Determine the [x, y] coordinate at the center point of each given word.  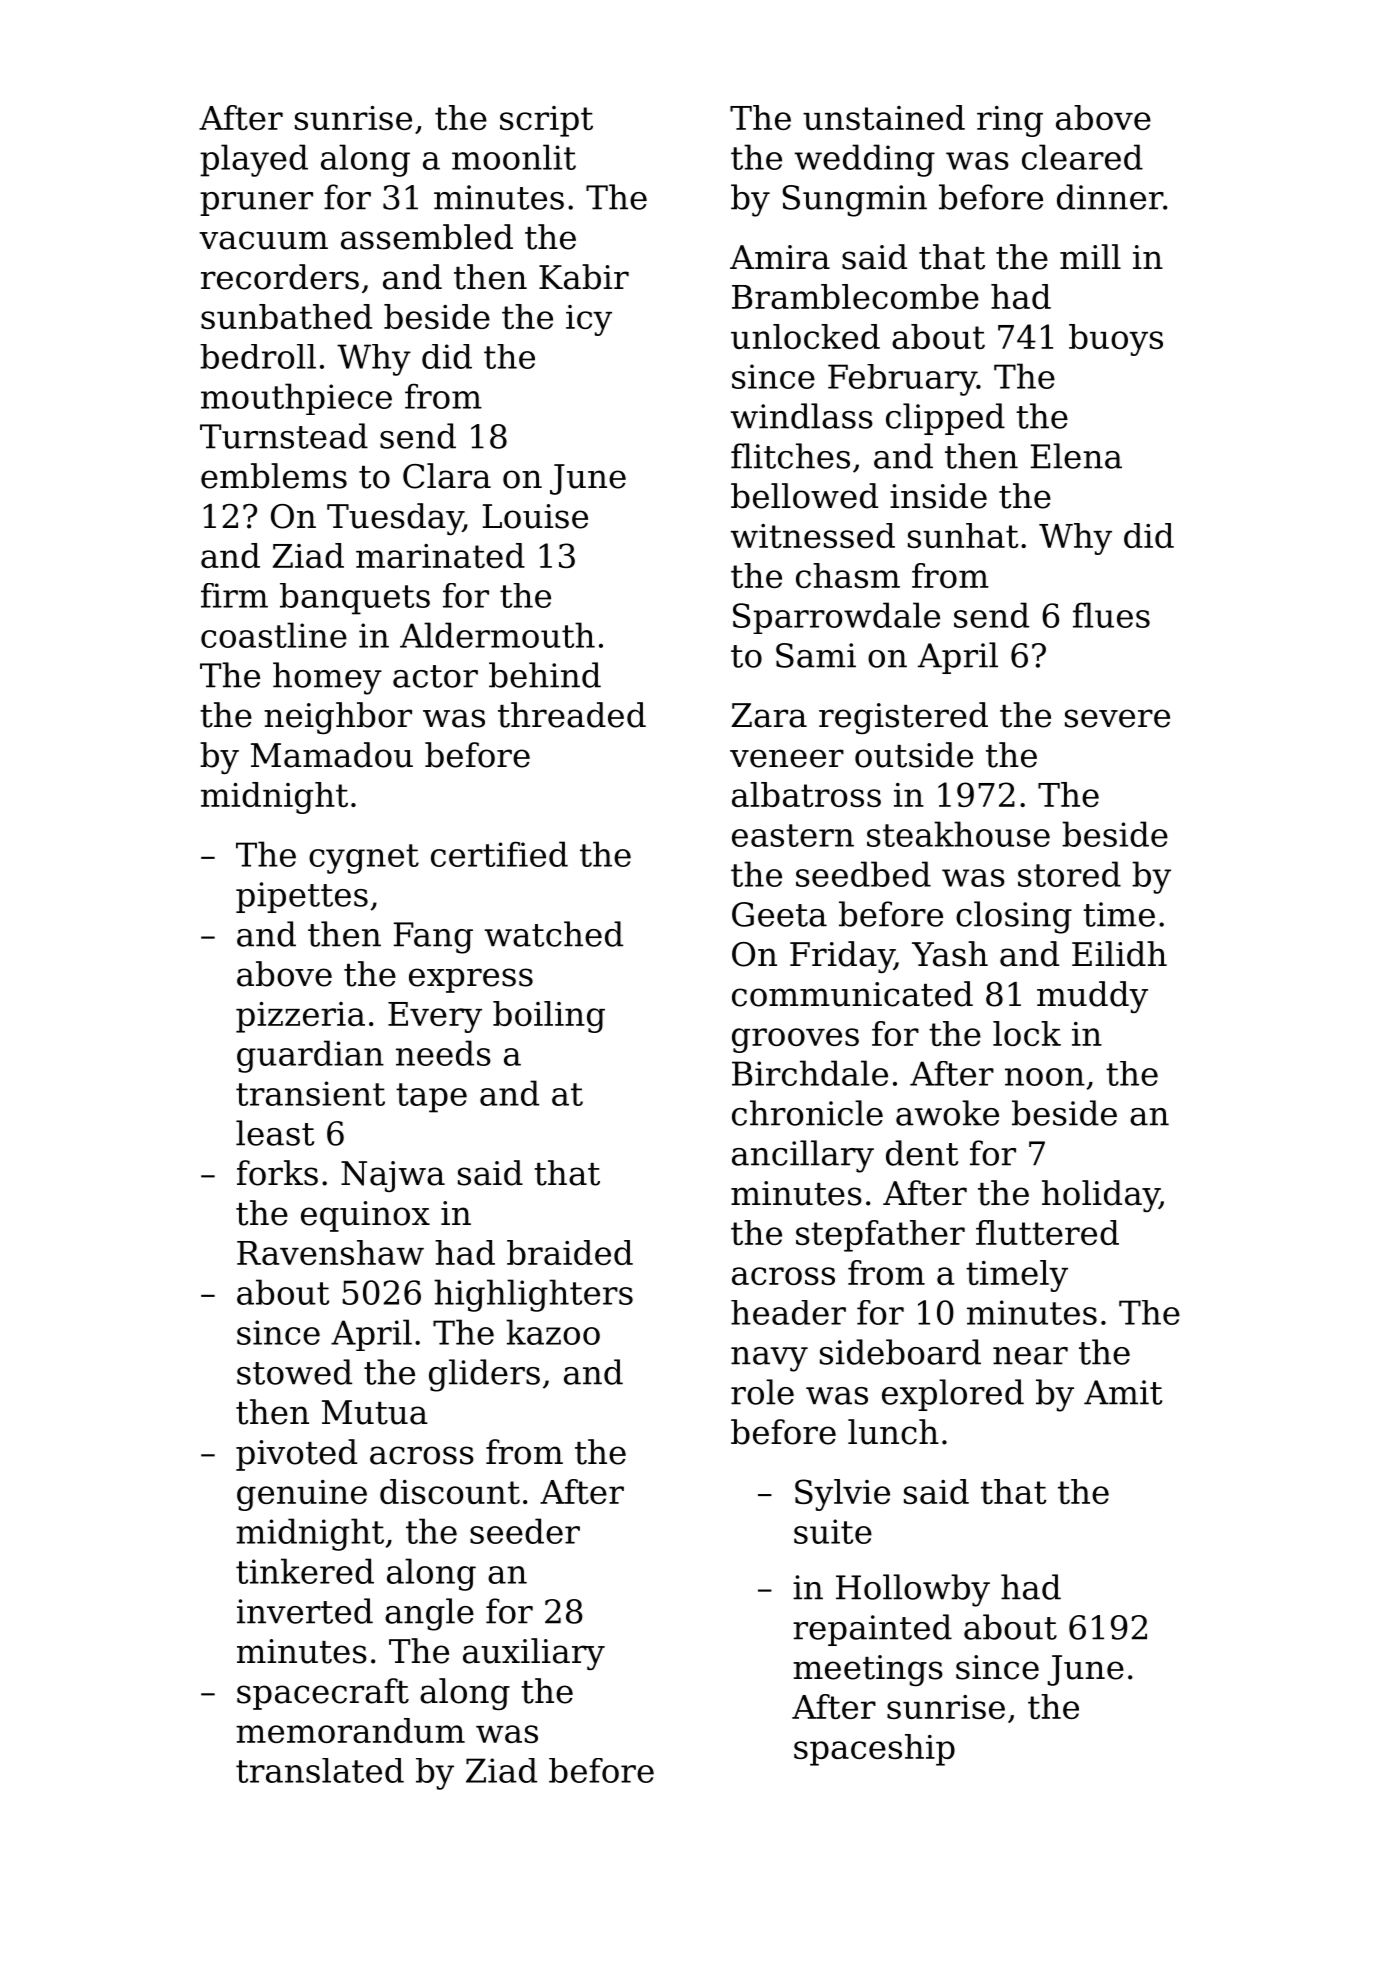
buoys [1116, 340]
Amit [1123, 1392]
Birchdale [810, 1073]
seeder [525, 1531]
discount [450, 1491]
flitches [790, 456]
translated [320, 1770]
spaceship [874, 1750]
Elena [1076, 456]
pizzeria [300, 1017]
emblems [274, 476]
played [254, 160]
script [546, 121]
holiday [1100, 1196]
